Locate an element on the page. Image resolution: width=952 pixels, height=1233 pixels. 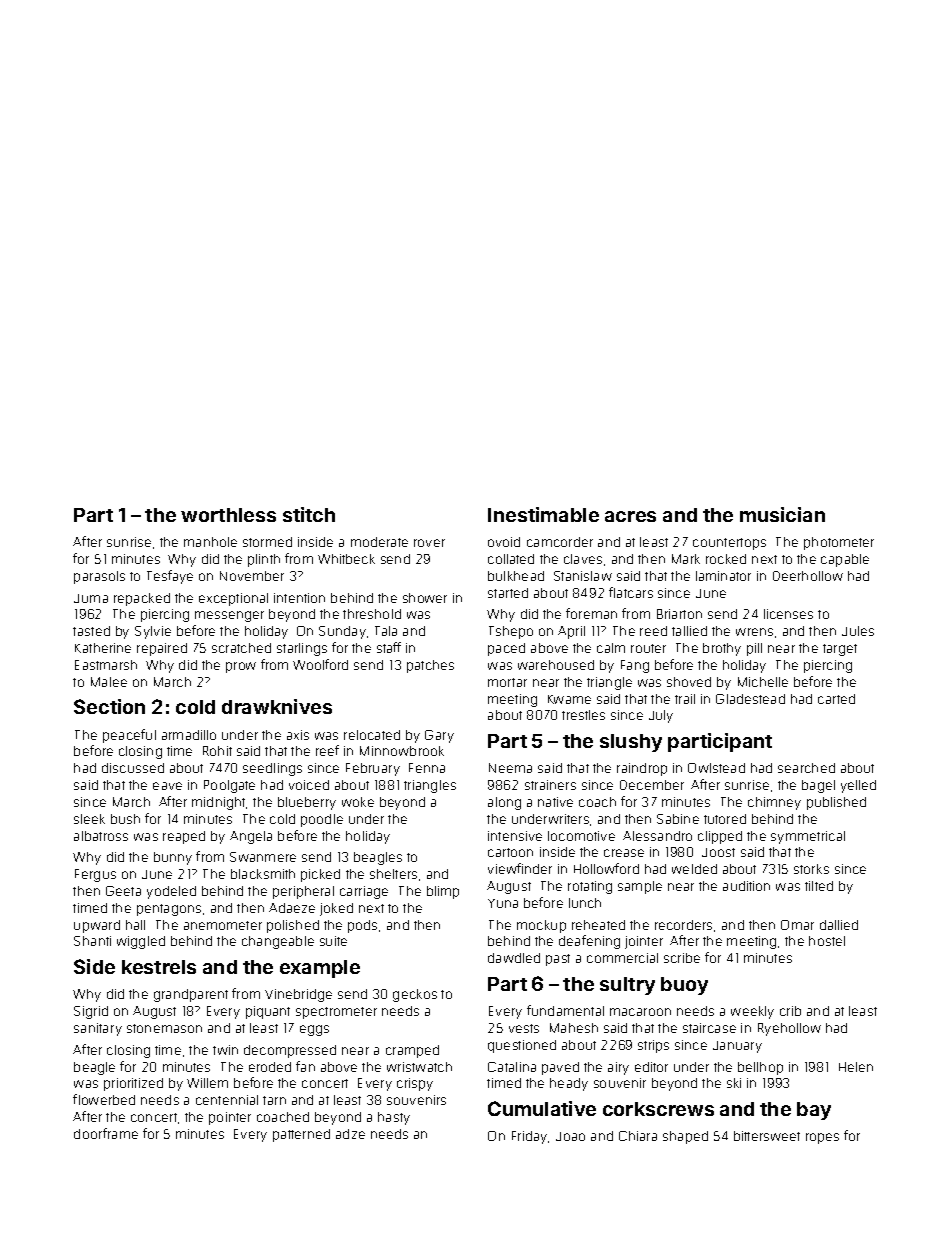
adze is located at coordinates (350, 1134).
